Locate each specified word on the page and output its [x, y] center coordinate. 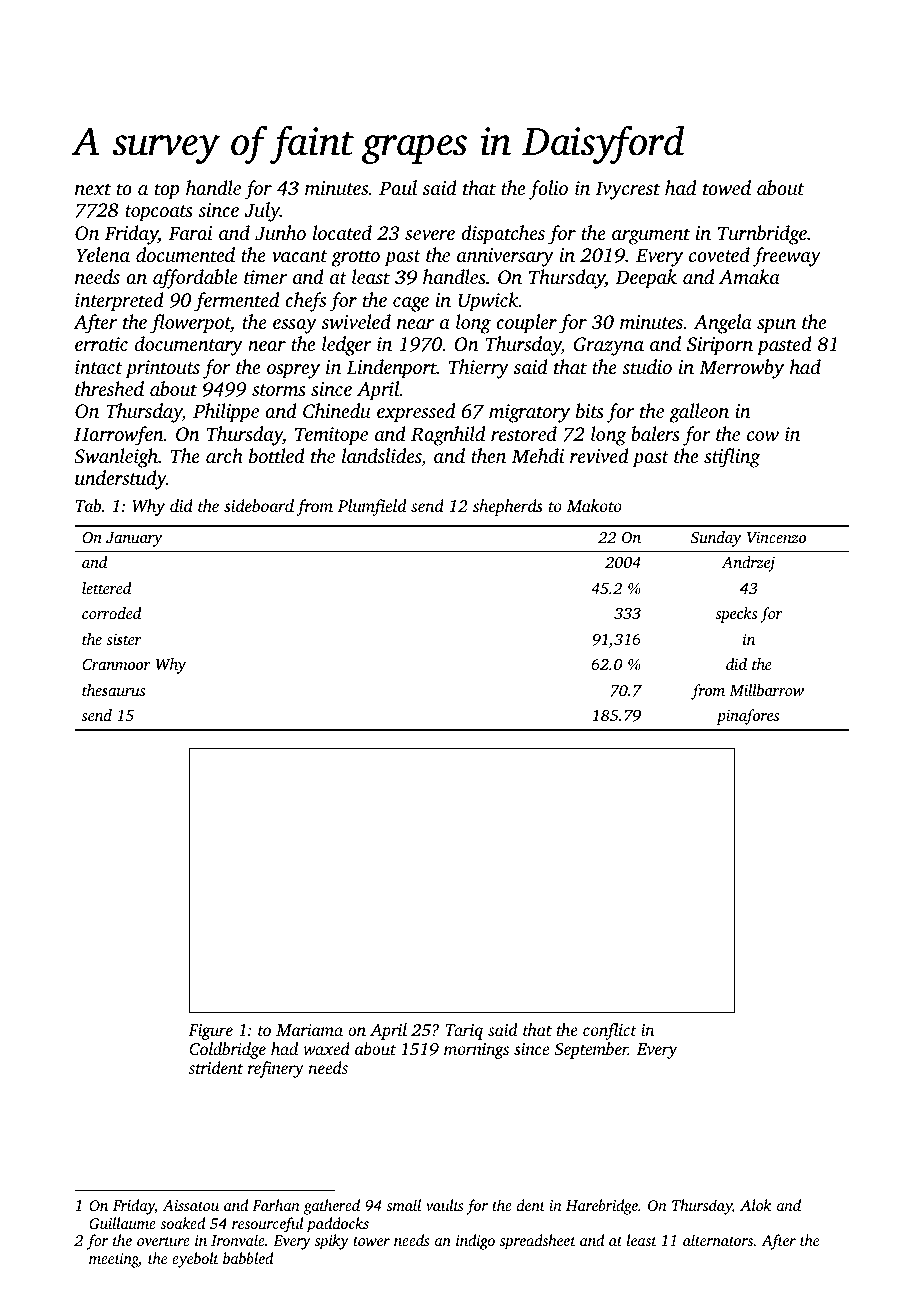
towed [727, 188]
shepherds [508, 507]
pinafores [747, 717]
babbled [248, 1258]
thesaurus [113, 690]
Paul [398, 187]
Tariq [464, 1032]
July [262, 212]
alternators [718, 1240]
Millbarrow [766, 690]
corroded [111, 613]
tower [371, 1241]
